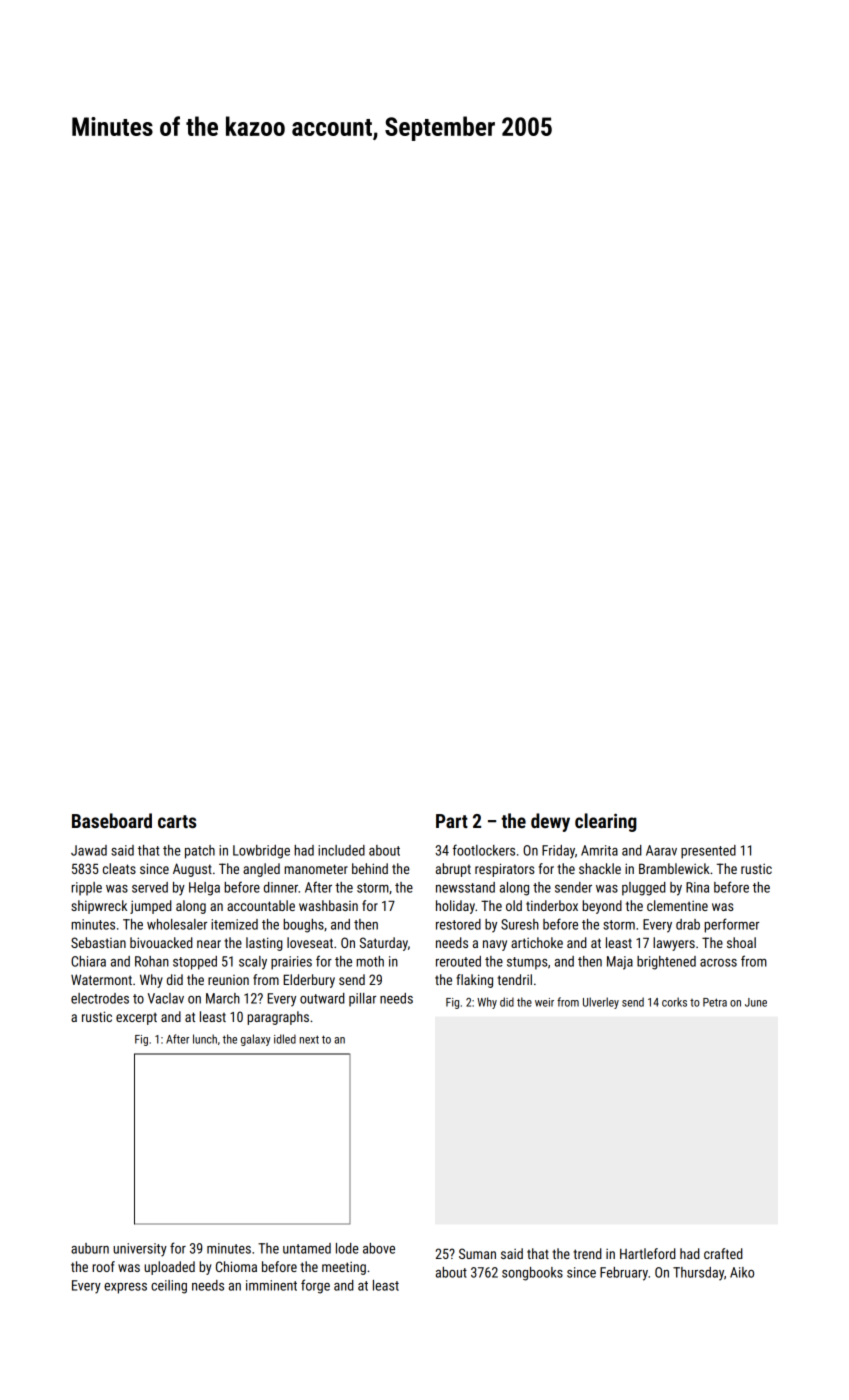 The image size is (849, 1400). What do you see at coordinates (648, 1253) in the document?
I see `Hartleford` at bounding box center [648, 1253].
